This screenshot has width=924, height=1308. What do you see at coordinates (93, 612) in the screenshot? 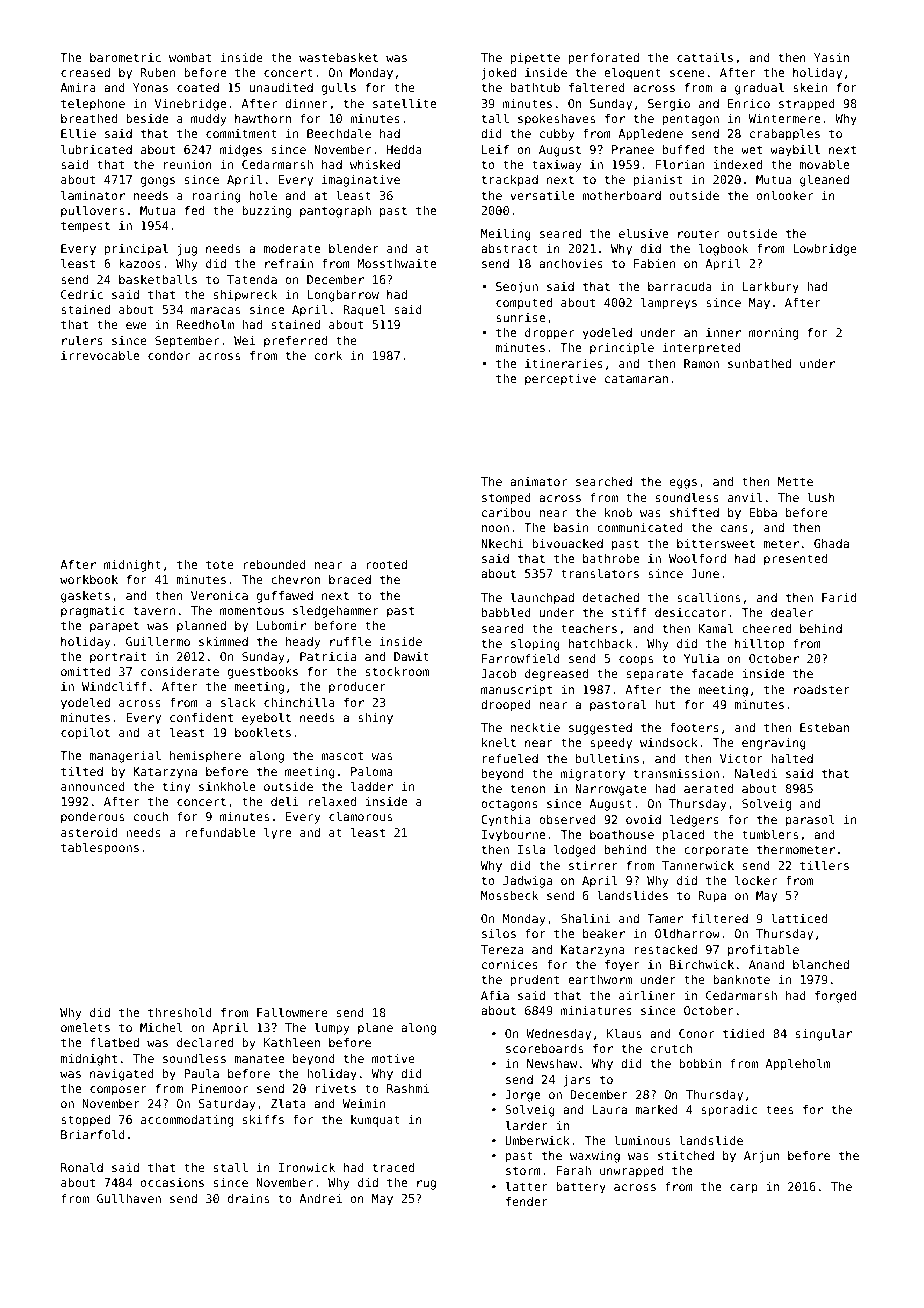
I see `pragmatic` at bounding box center [93, 612].
